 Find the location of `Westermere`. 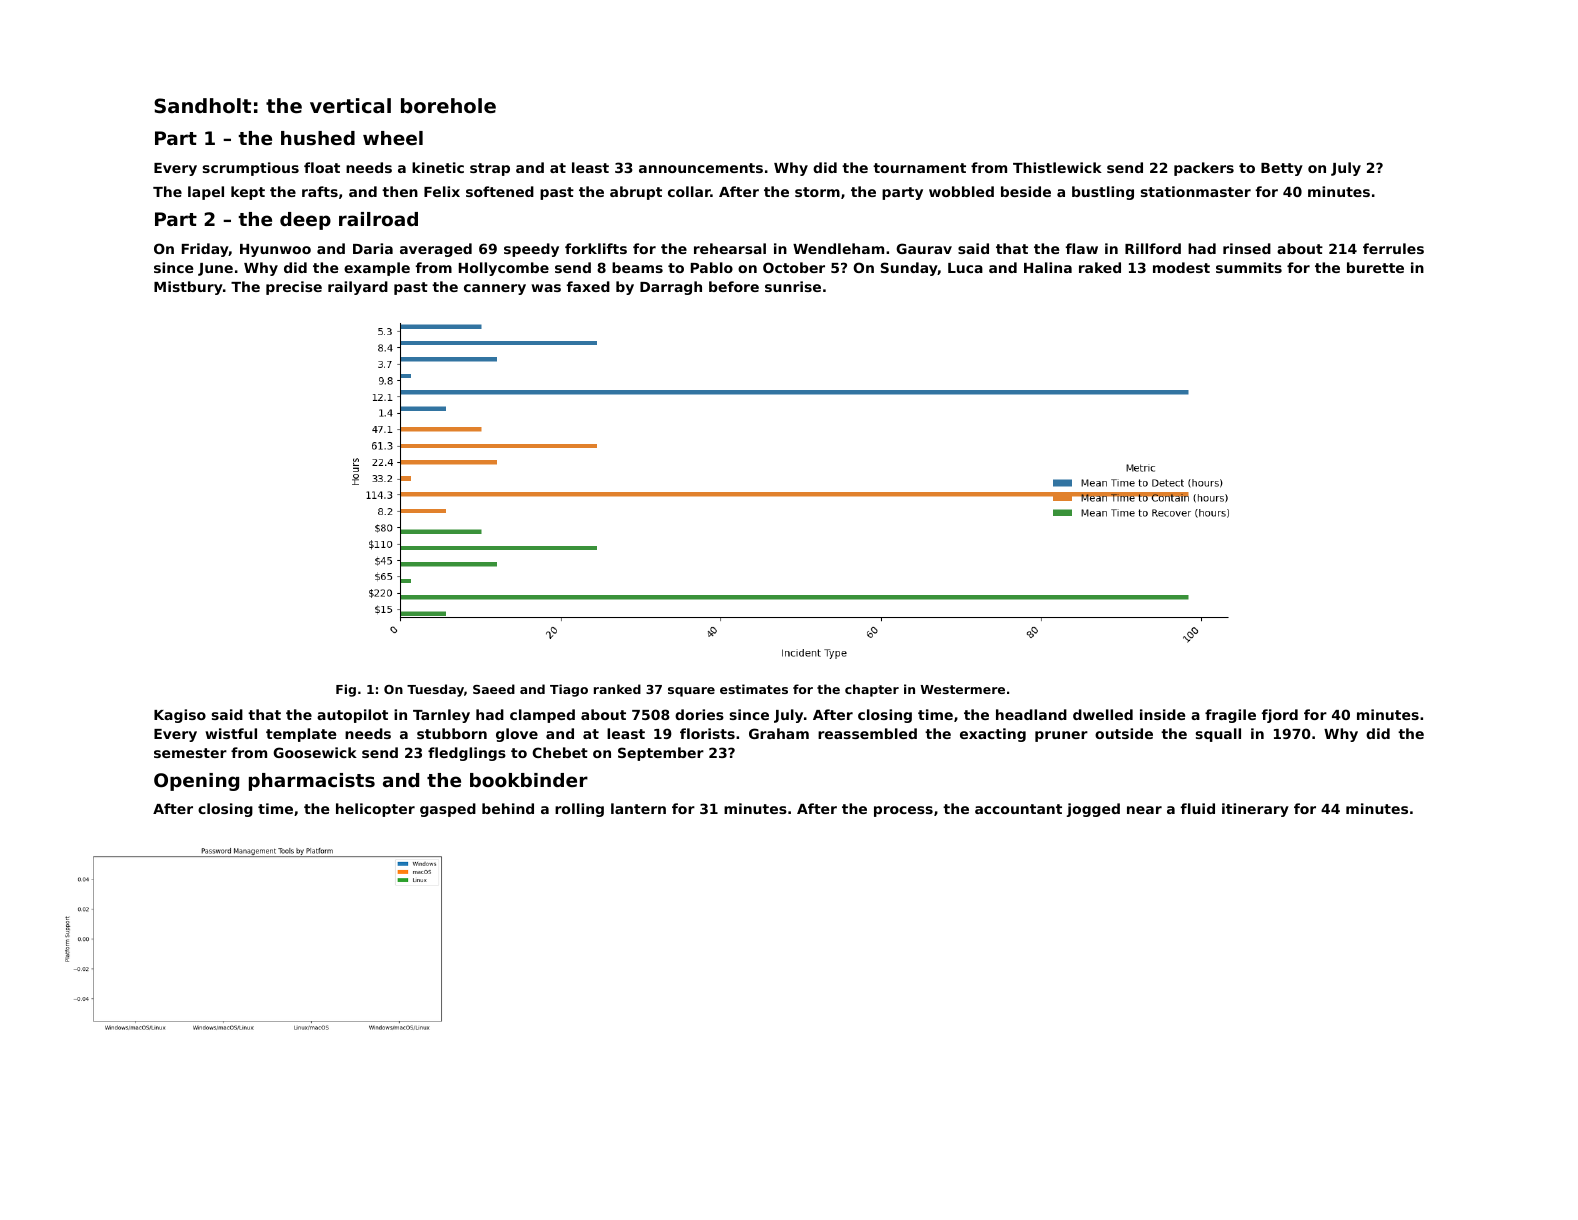

Westermere is located at coordinates (963, 689).
